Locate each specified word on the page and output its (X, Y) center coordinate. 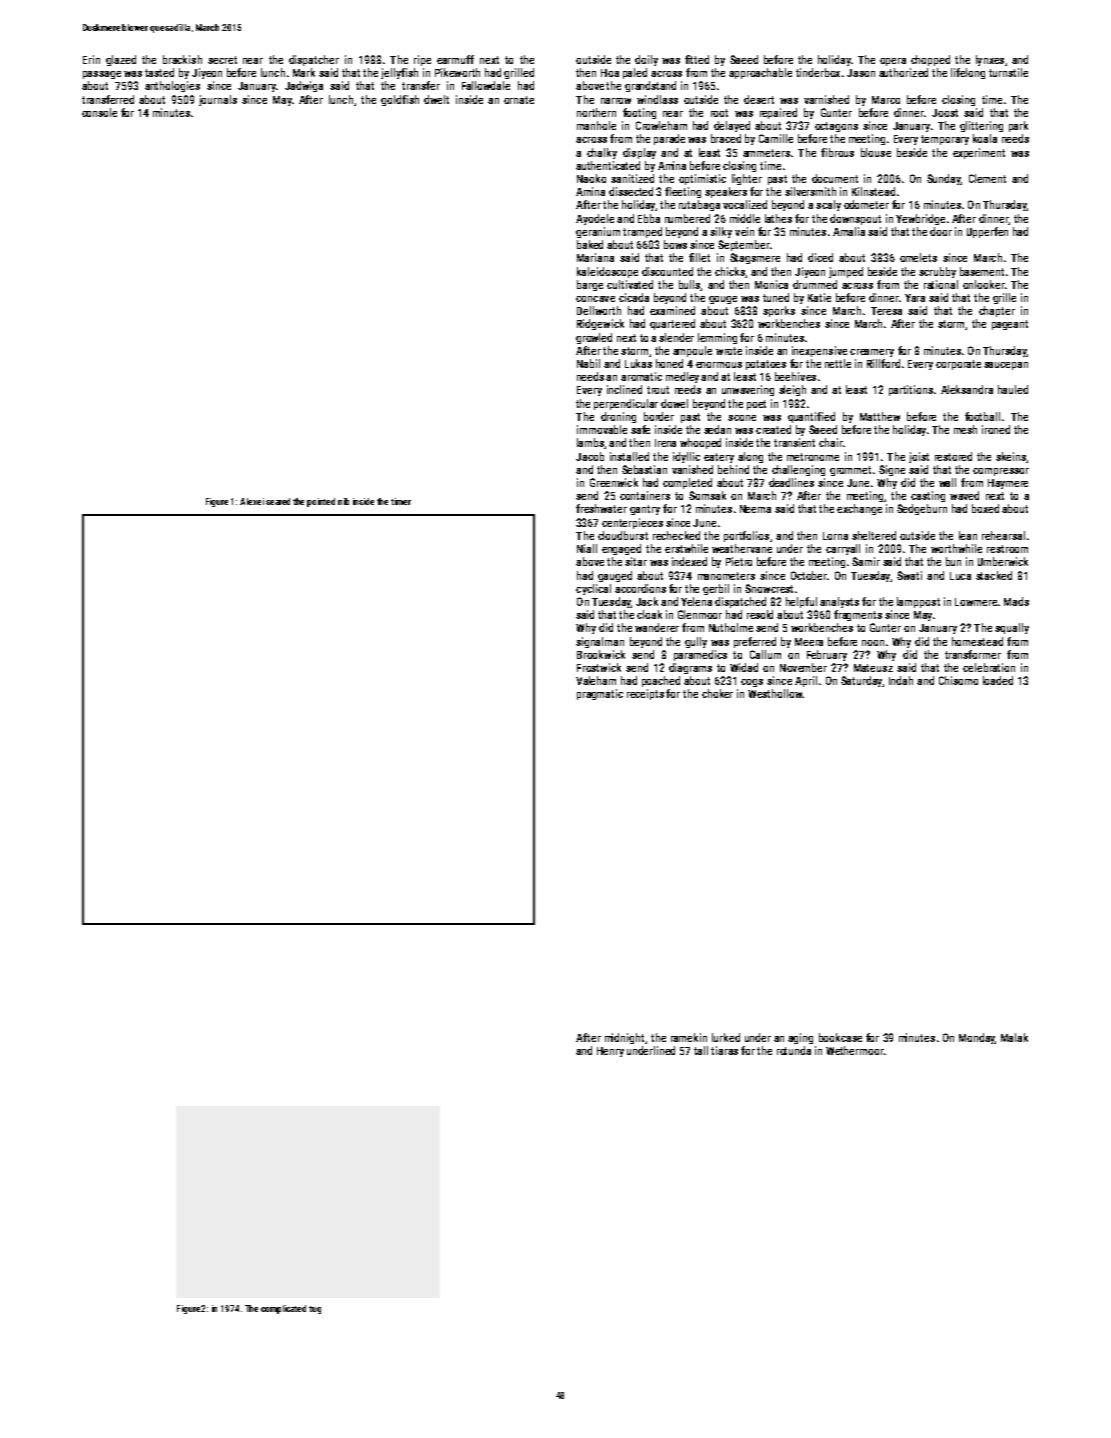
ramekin (689, 1037)
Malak (1014, 1037)
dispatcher (314, 60)
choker (717, 693)
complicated (283, 1309)
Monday (977, 1038)
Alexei (252, 501)
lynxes (990, 60)
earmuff (455, 59)
